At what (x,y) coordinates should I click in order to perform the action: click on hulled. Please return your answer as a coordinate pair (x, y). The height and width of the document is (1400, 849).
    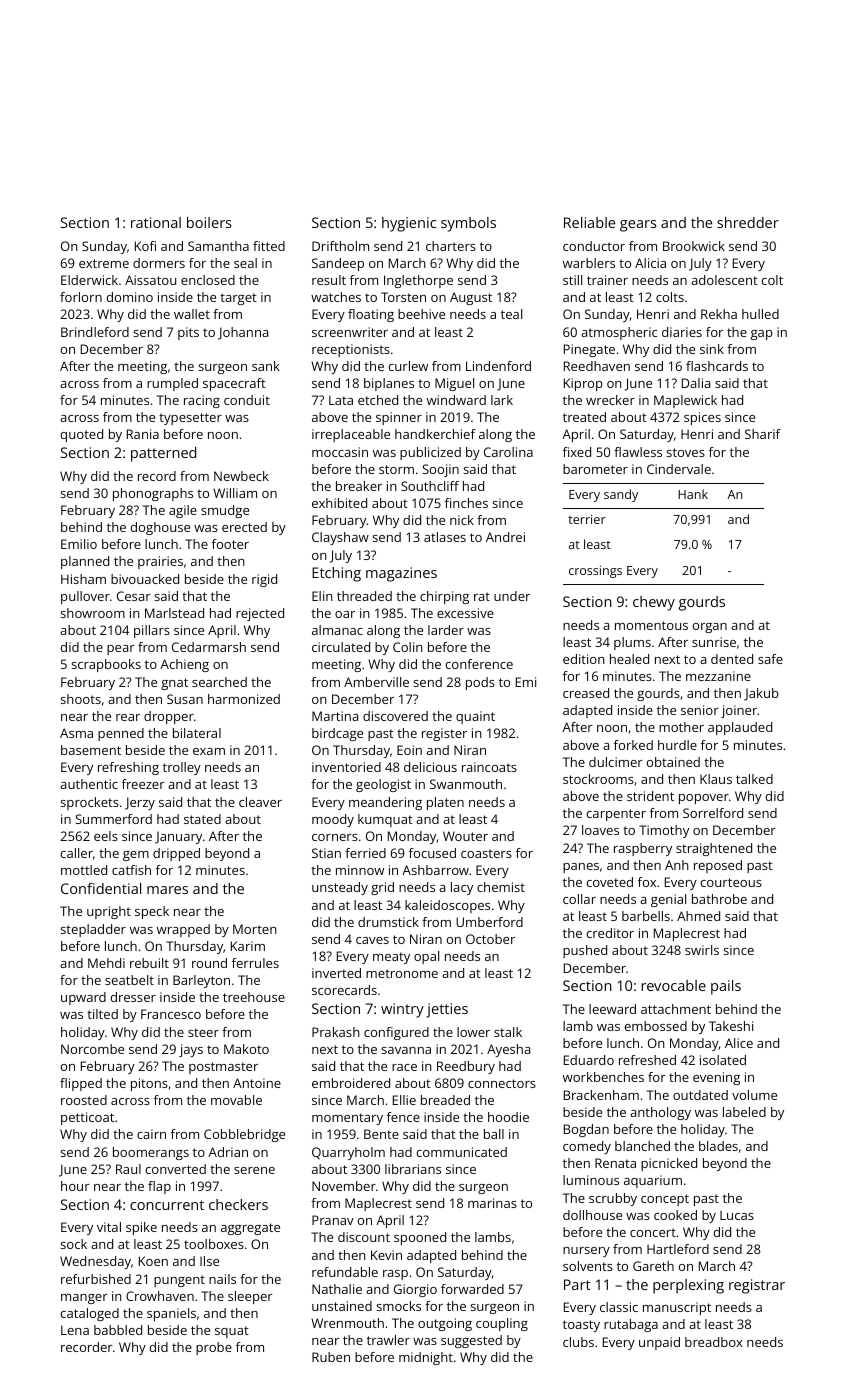
    Looking at the image, I should click on (760, 314).
